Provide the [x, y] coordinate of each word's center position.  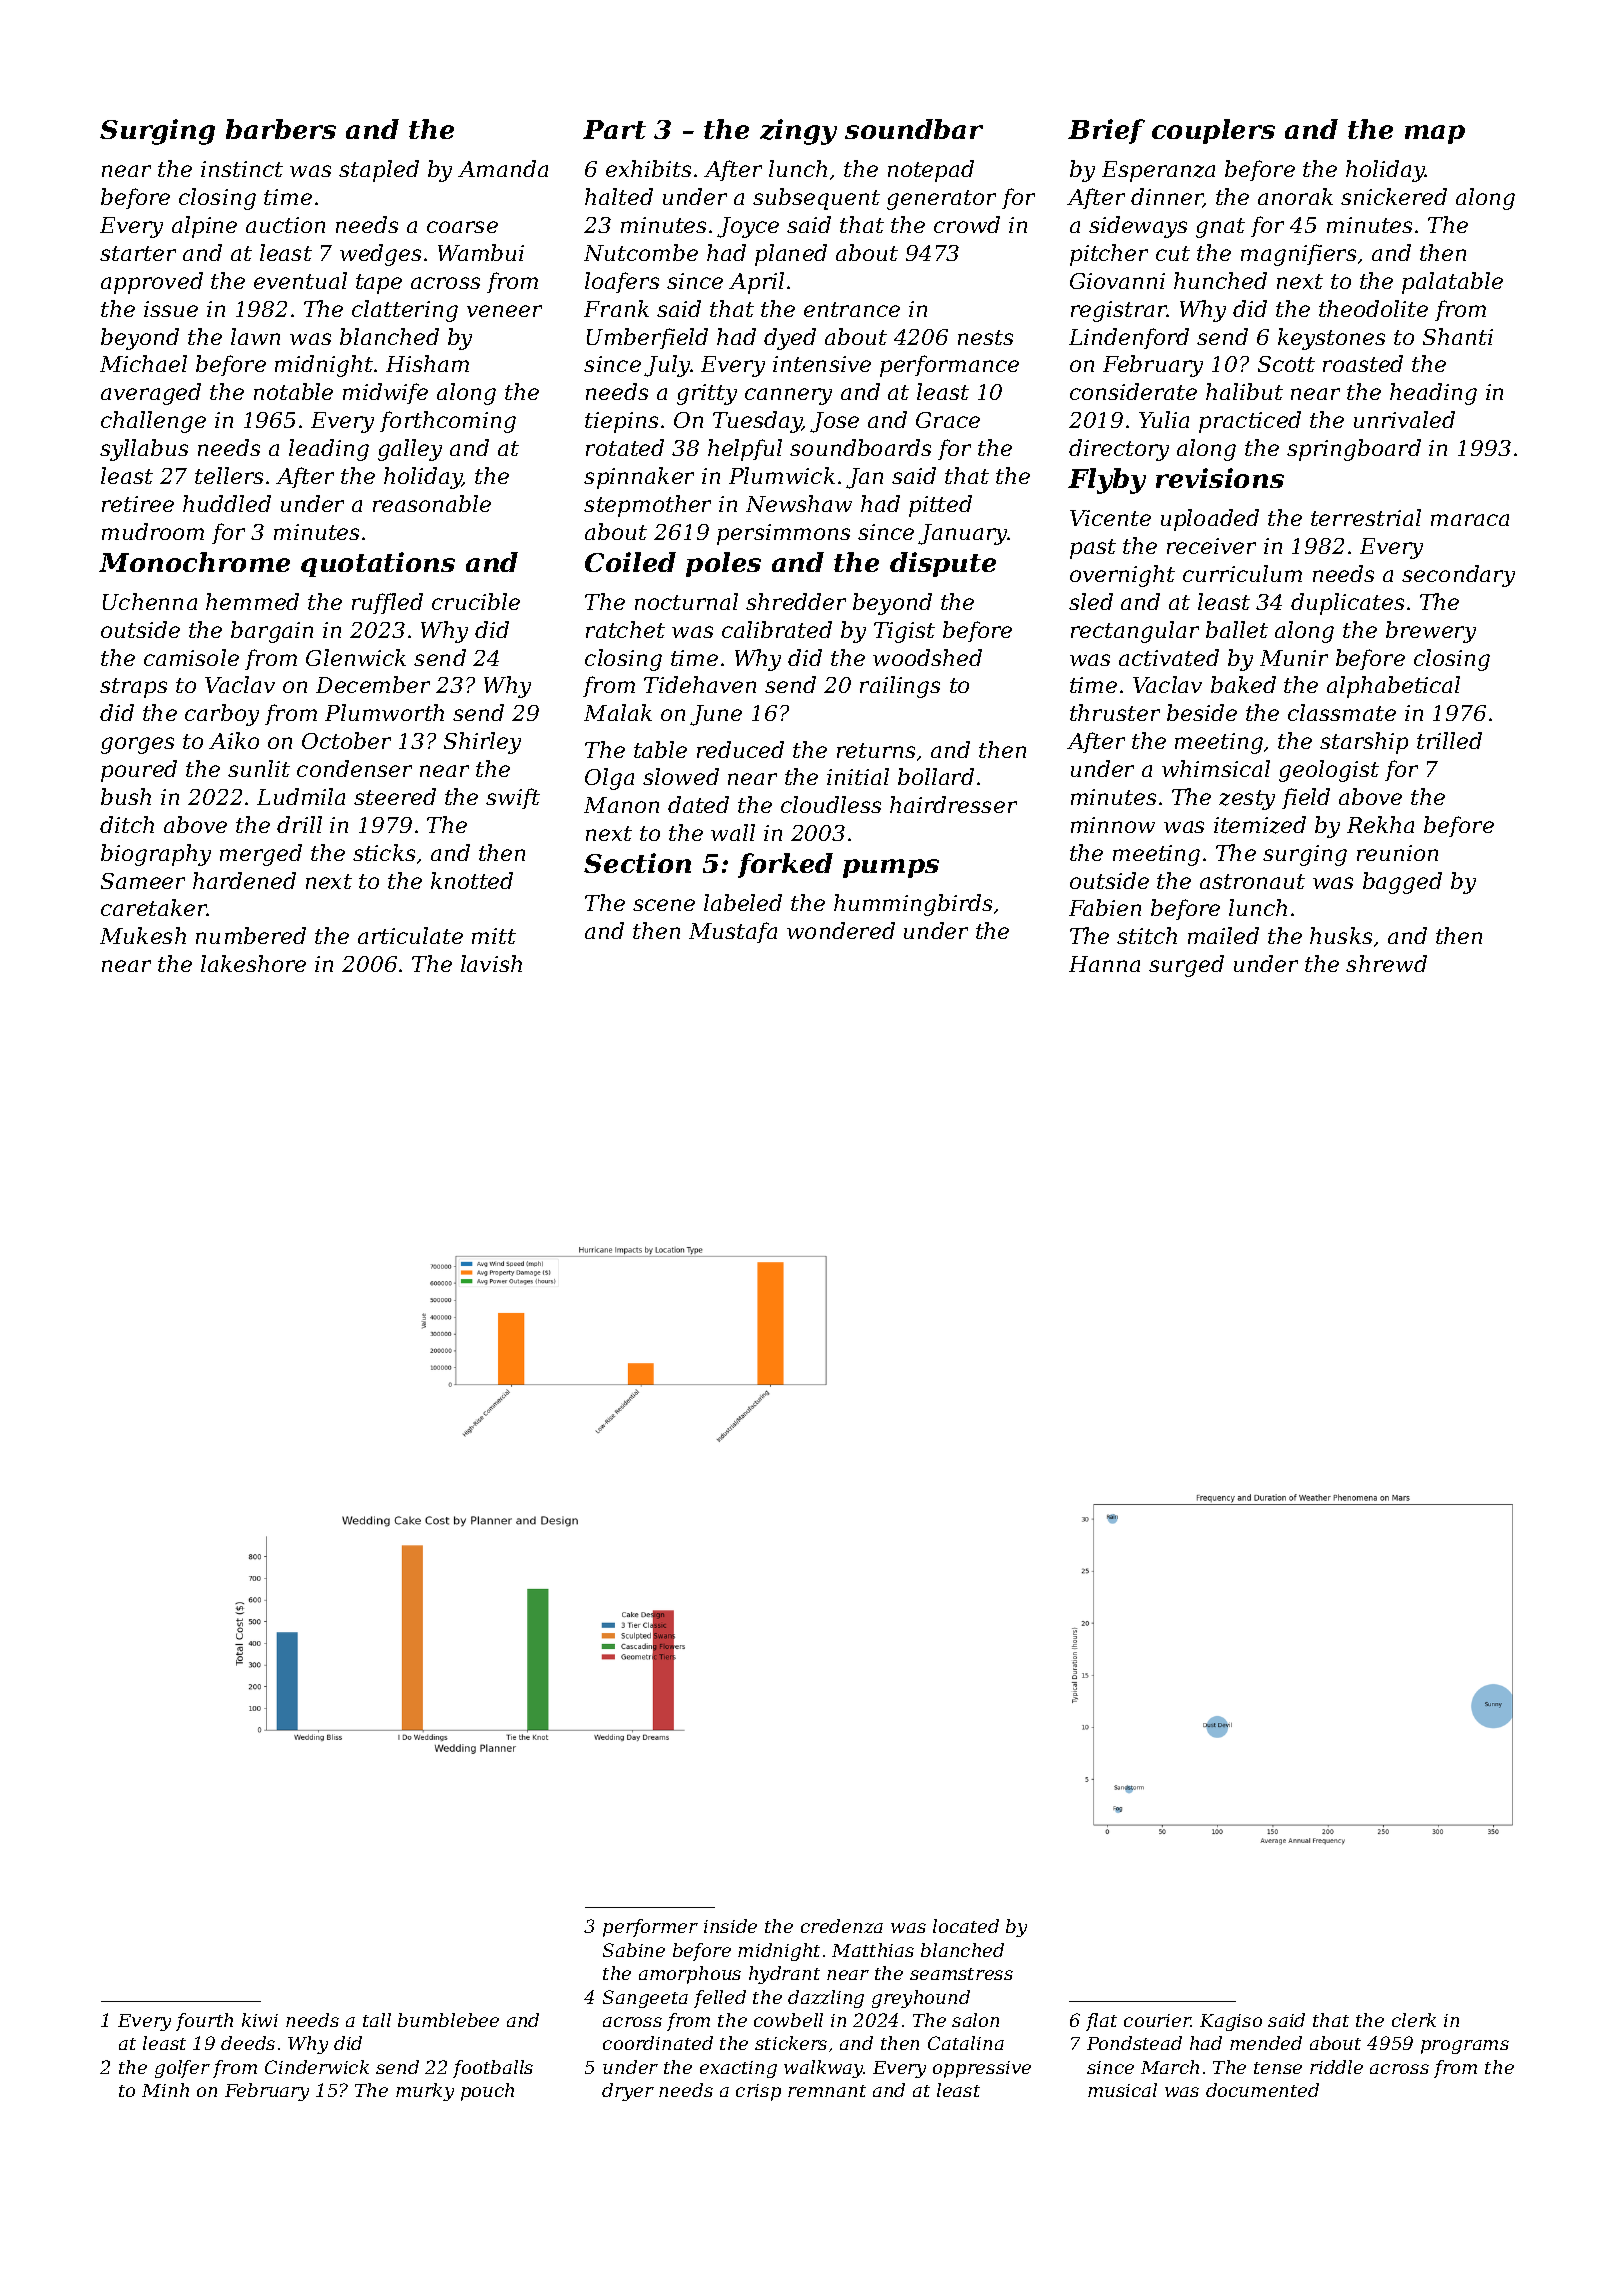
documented [1262, 2090]
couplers [1213, 131]
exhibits [648, 168]
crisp [758, 2092]
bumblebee [448, 2020]
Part [614, 129]
